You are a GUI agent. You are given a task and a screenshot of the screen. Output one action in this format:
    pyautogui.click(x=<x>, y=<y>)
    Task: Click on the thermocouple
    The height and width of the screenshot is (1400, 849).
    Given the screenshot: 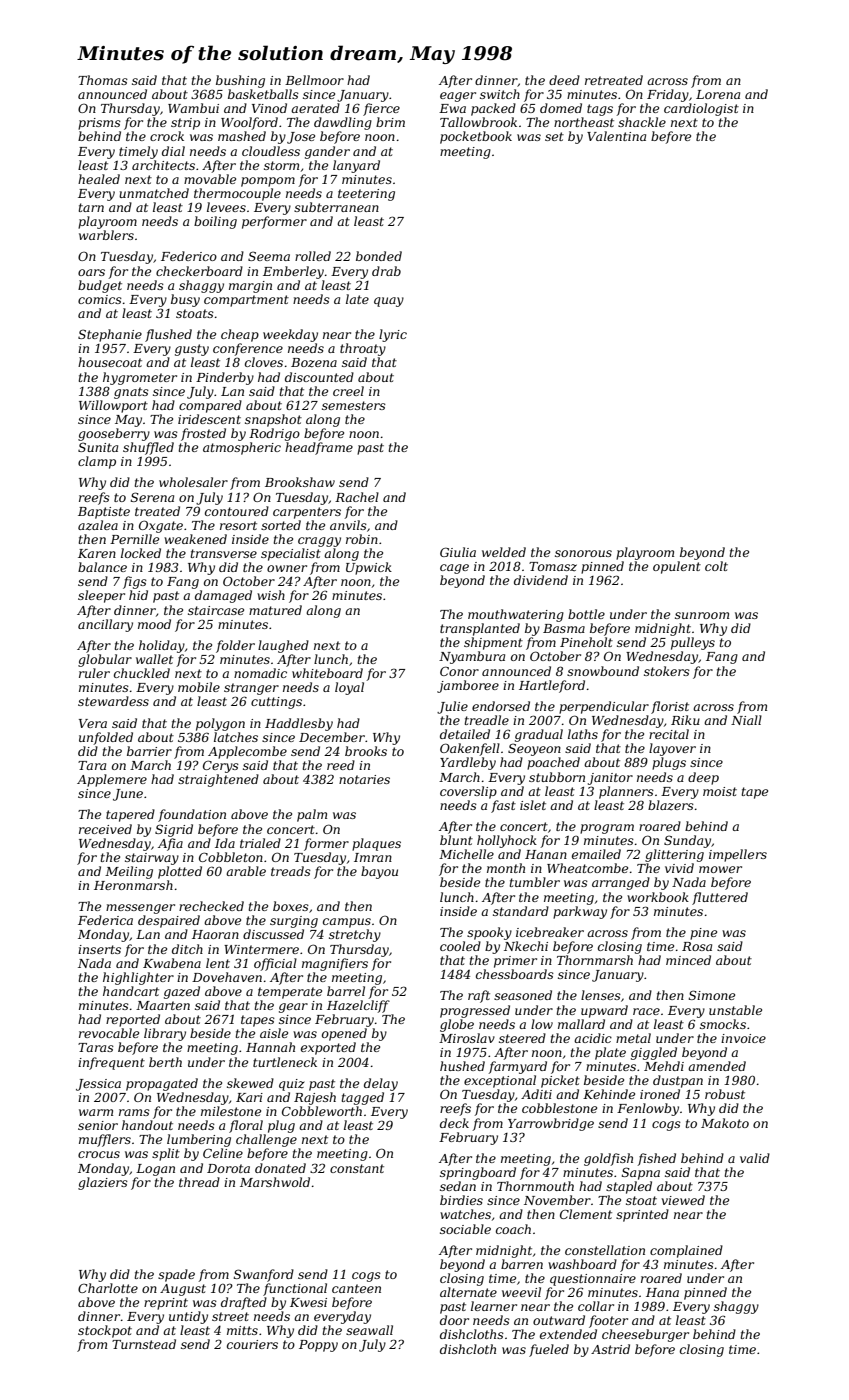 What is the action you would take?
    pyautogui.click(x=237, y=194)
